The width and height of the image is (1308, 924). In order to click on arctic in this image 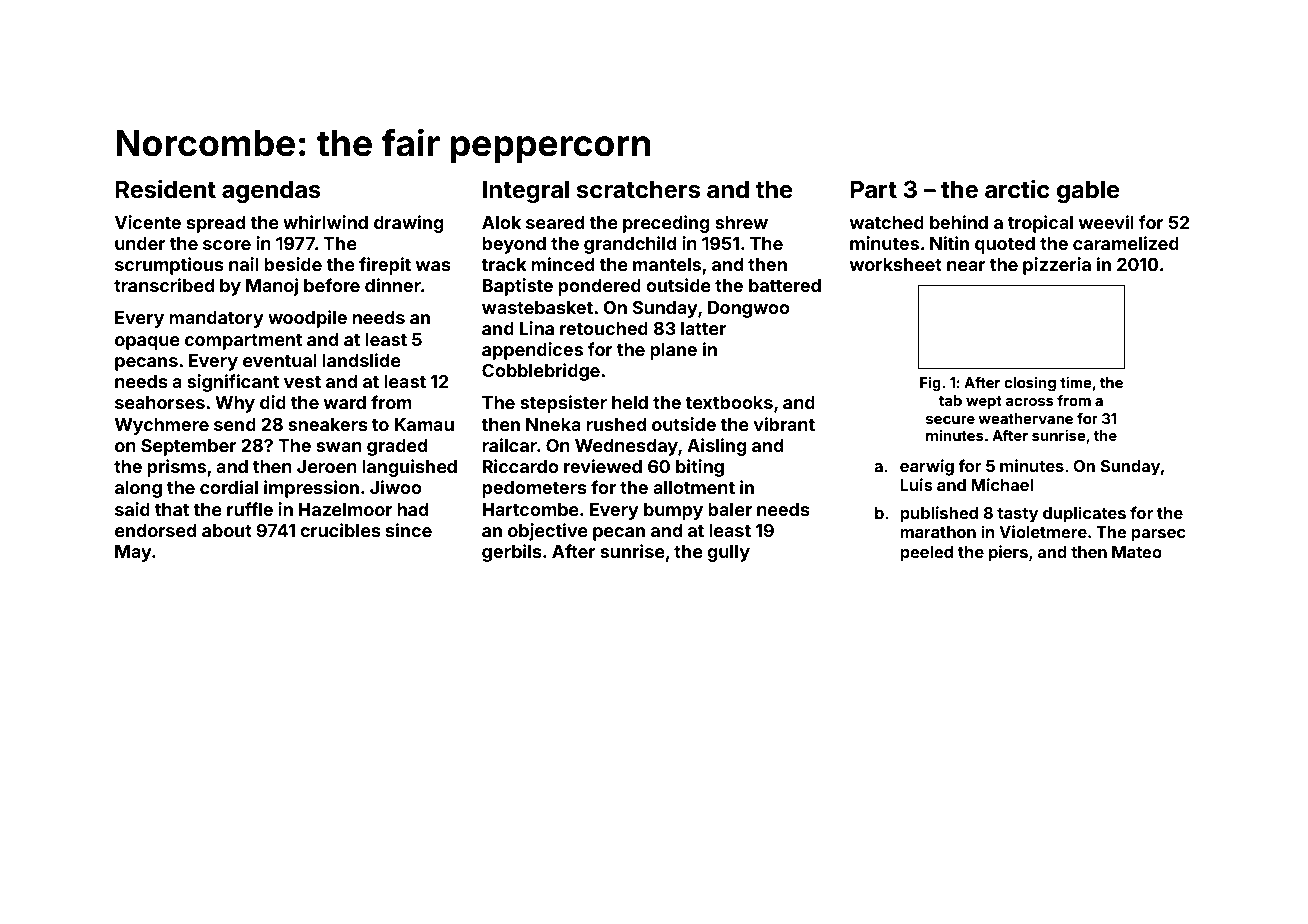, I will do `click(1017, 189)`.
